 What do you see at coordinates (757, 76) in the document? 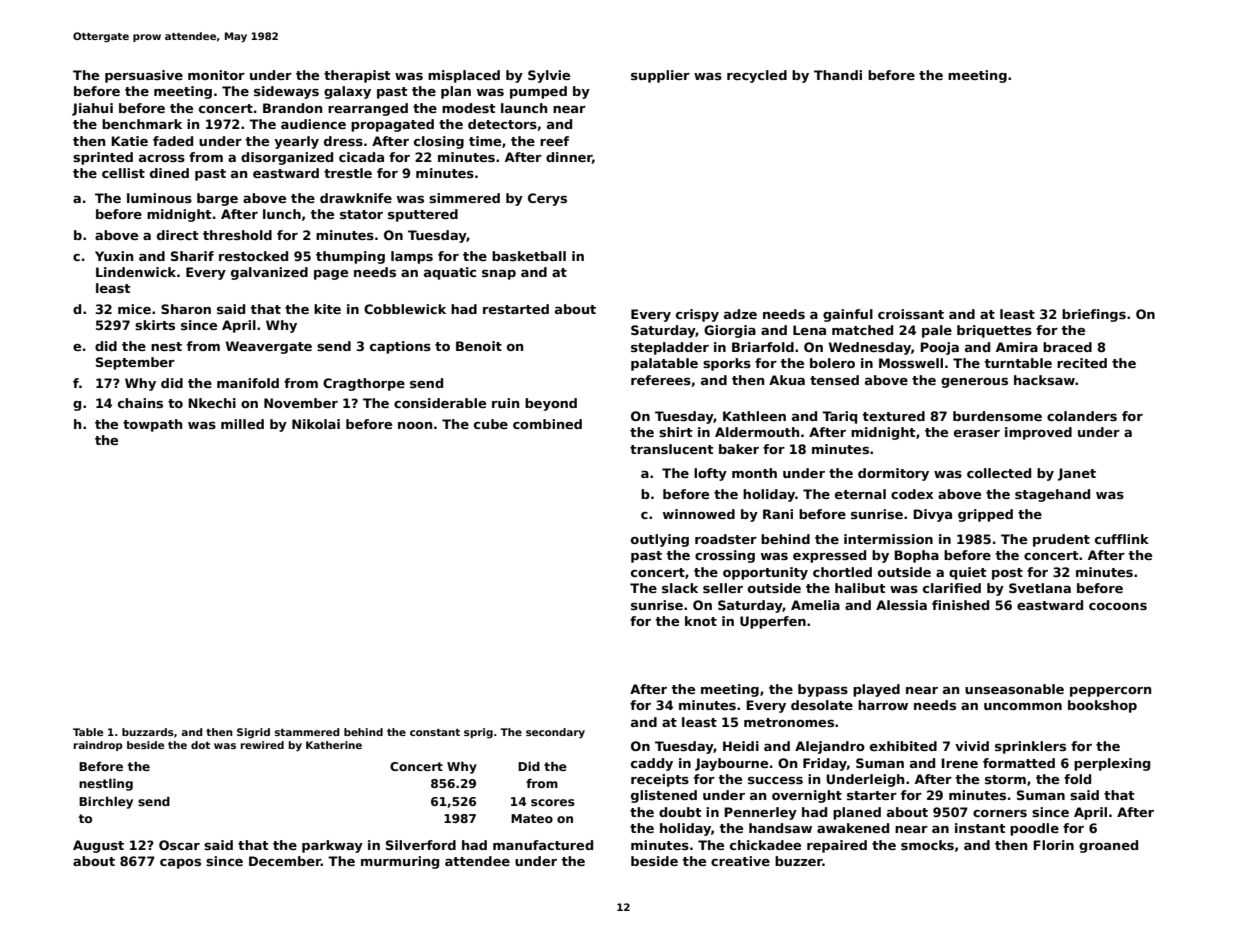
I see `recycled` at bounding box center [757, 76].
